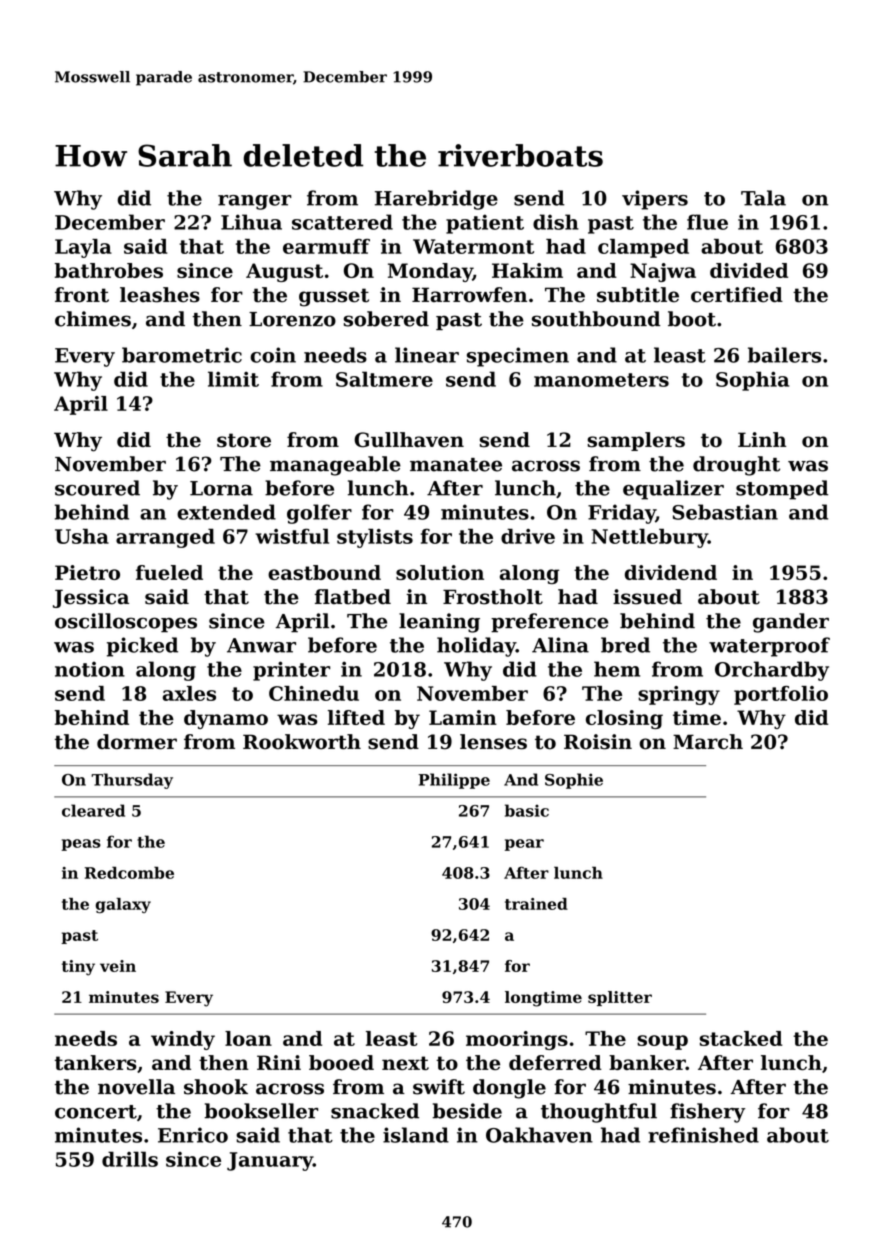  Describe the element at coordinates (708, 742) in the screenshot. I see `March` at that location.
